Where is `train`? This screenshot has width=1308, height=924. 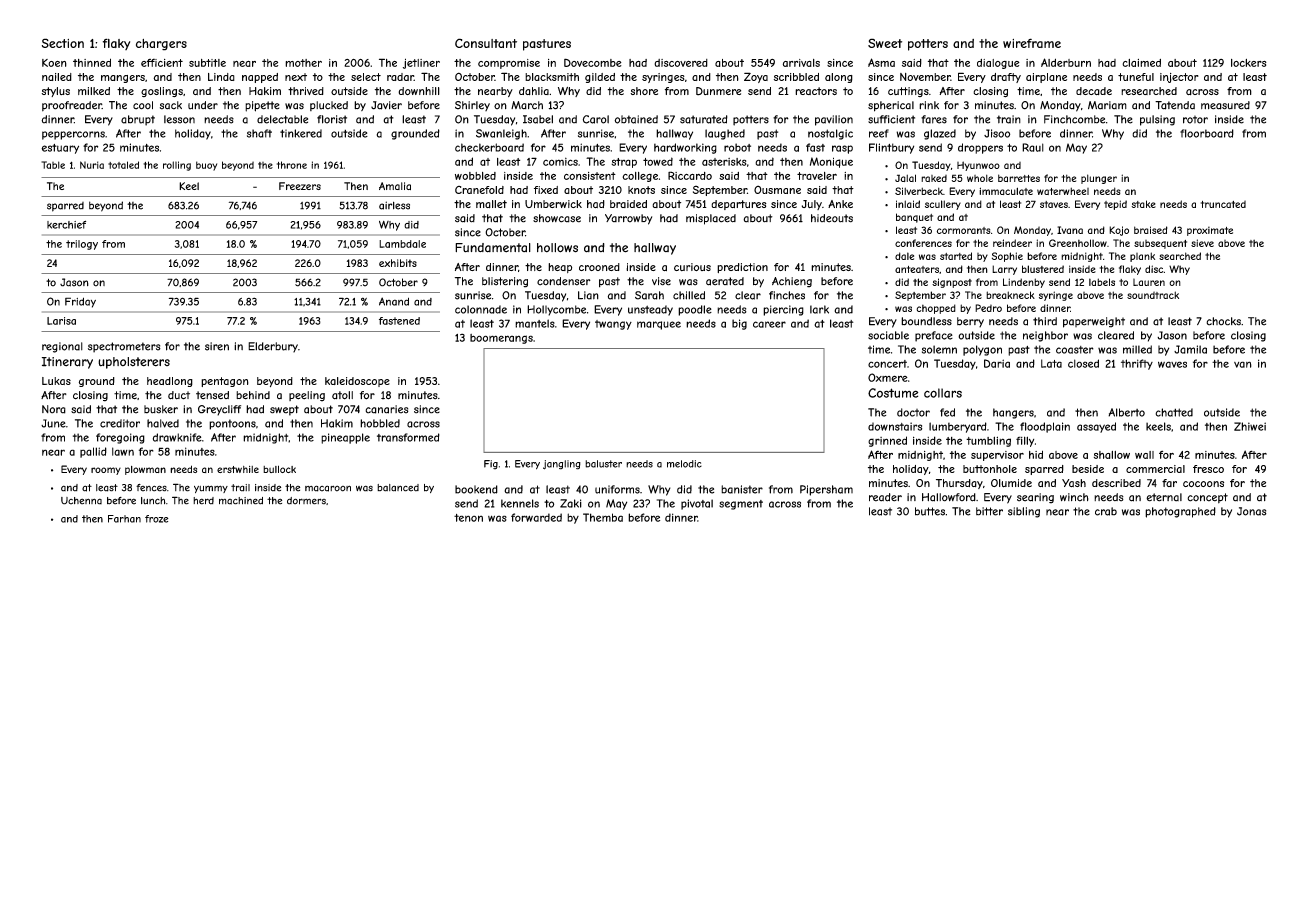
train is located at coordinates (1009, 119).
